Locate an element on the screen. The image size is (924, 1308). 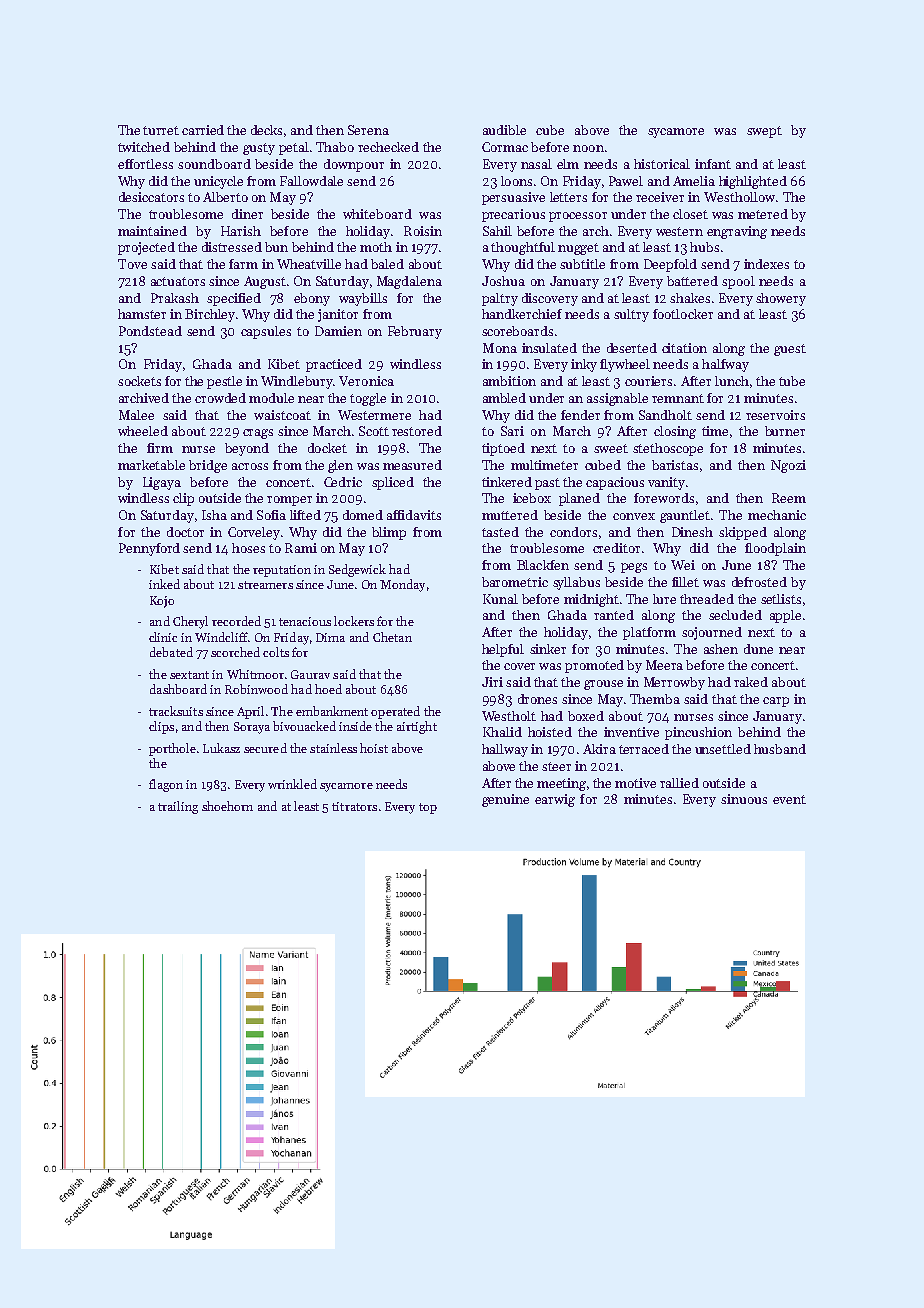
audible is located at coordinates (504, 130).
